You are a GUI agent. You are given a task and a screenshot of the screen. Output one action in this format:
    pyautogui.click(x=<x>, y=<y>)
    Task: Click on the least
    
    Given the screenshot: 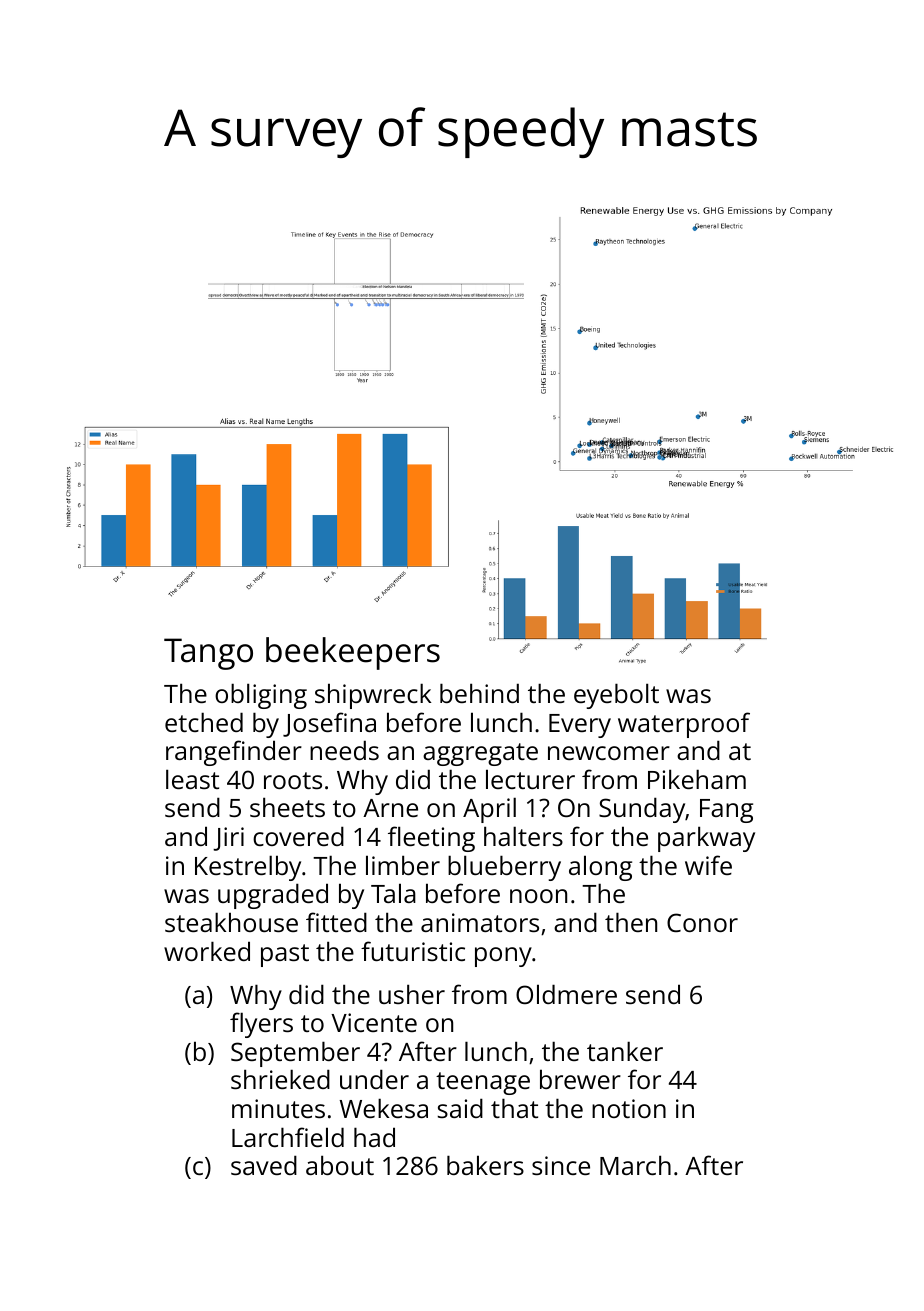 What is the action you would take?
    pyautogui.click(x=192, y=779)
